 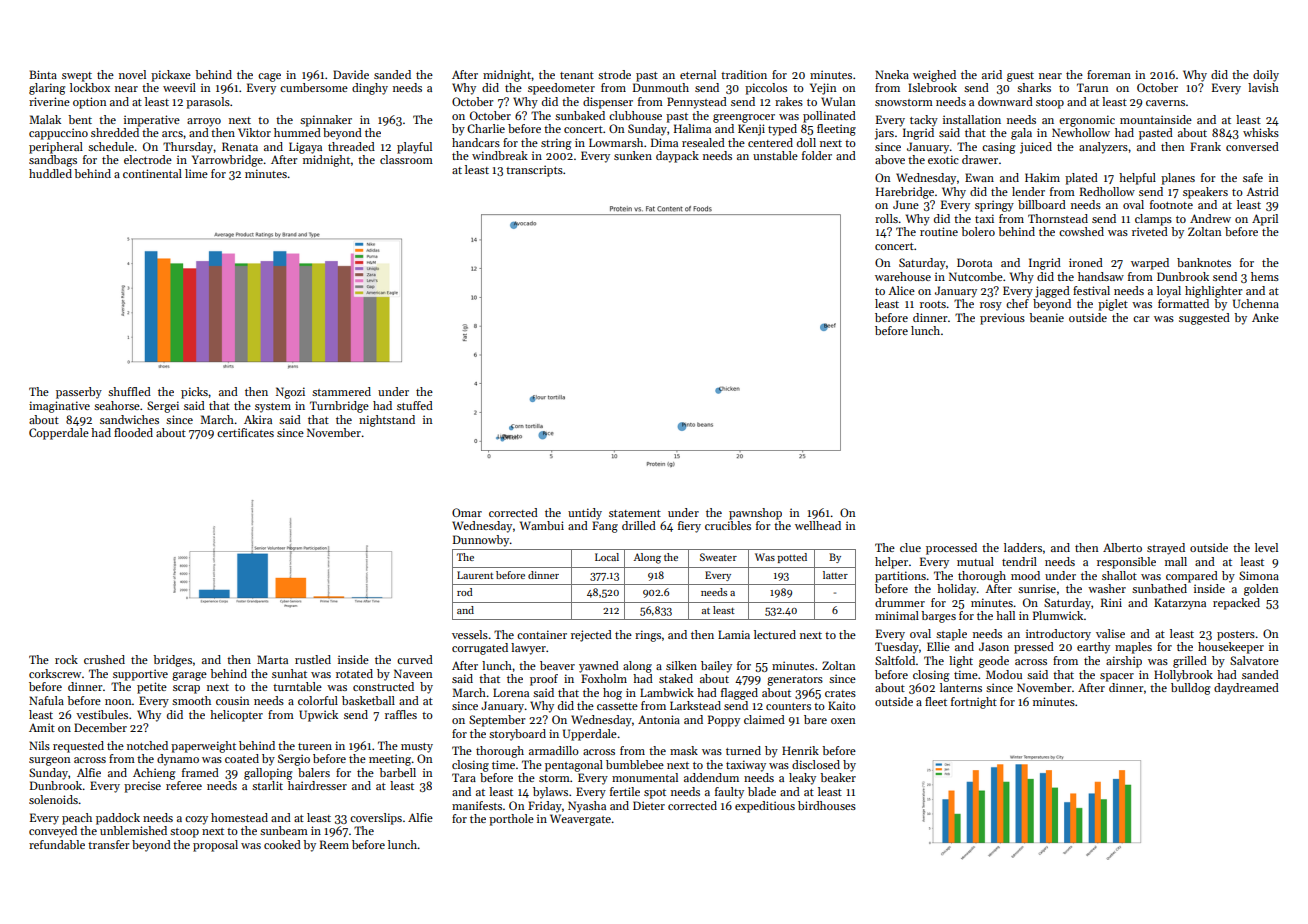 I want to click on continental, so click(x=152, y=173).
